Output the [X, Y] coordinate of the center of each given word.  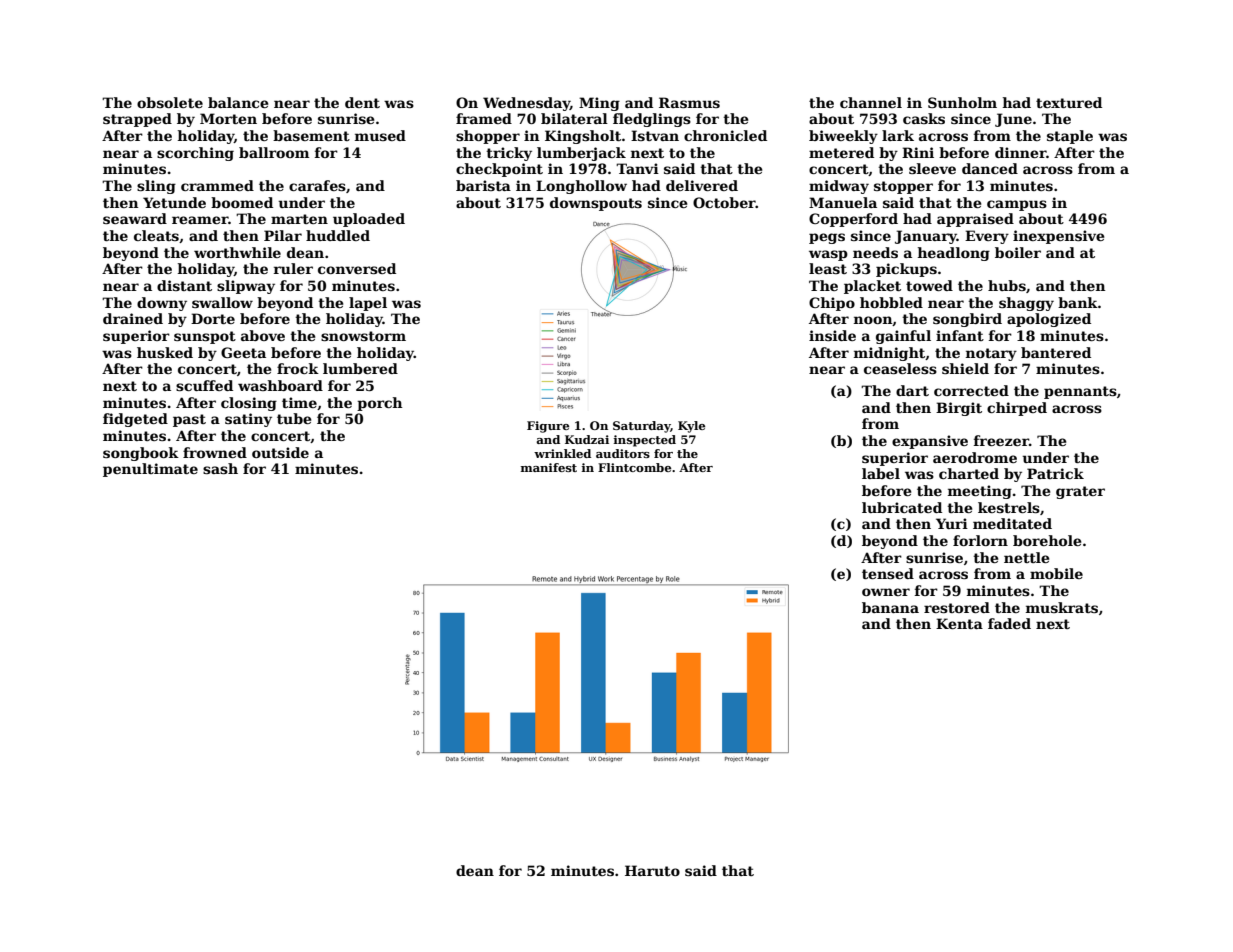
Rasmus [689, 102]
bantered [1056, 352]
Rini [918, 152]
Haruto [652, 870]
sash [220, 468]
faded [1009, 623]
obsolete [170, 102]
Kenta [959, 623]
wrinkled [562, 453]
